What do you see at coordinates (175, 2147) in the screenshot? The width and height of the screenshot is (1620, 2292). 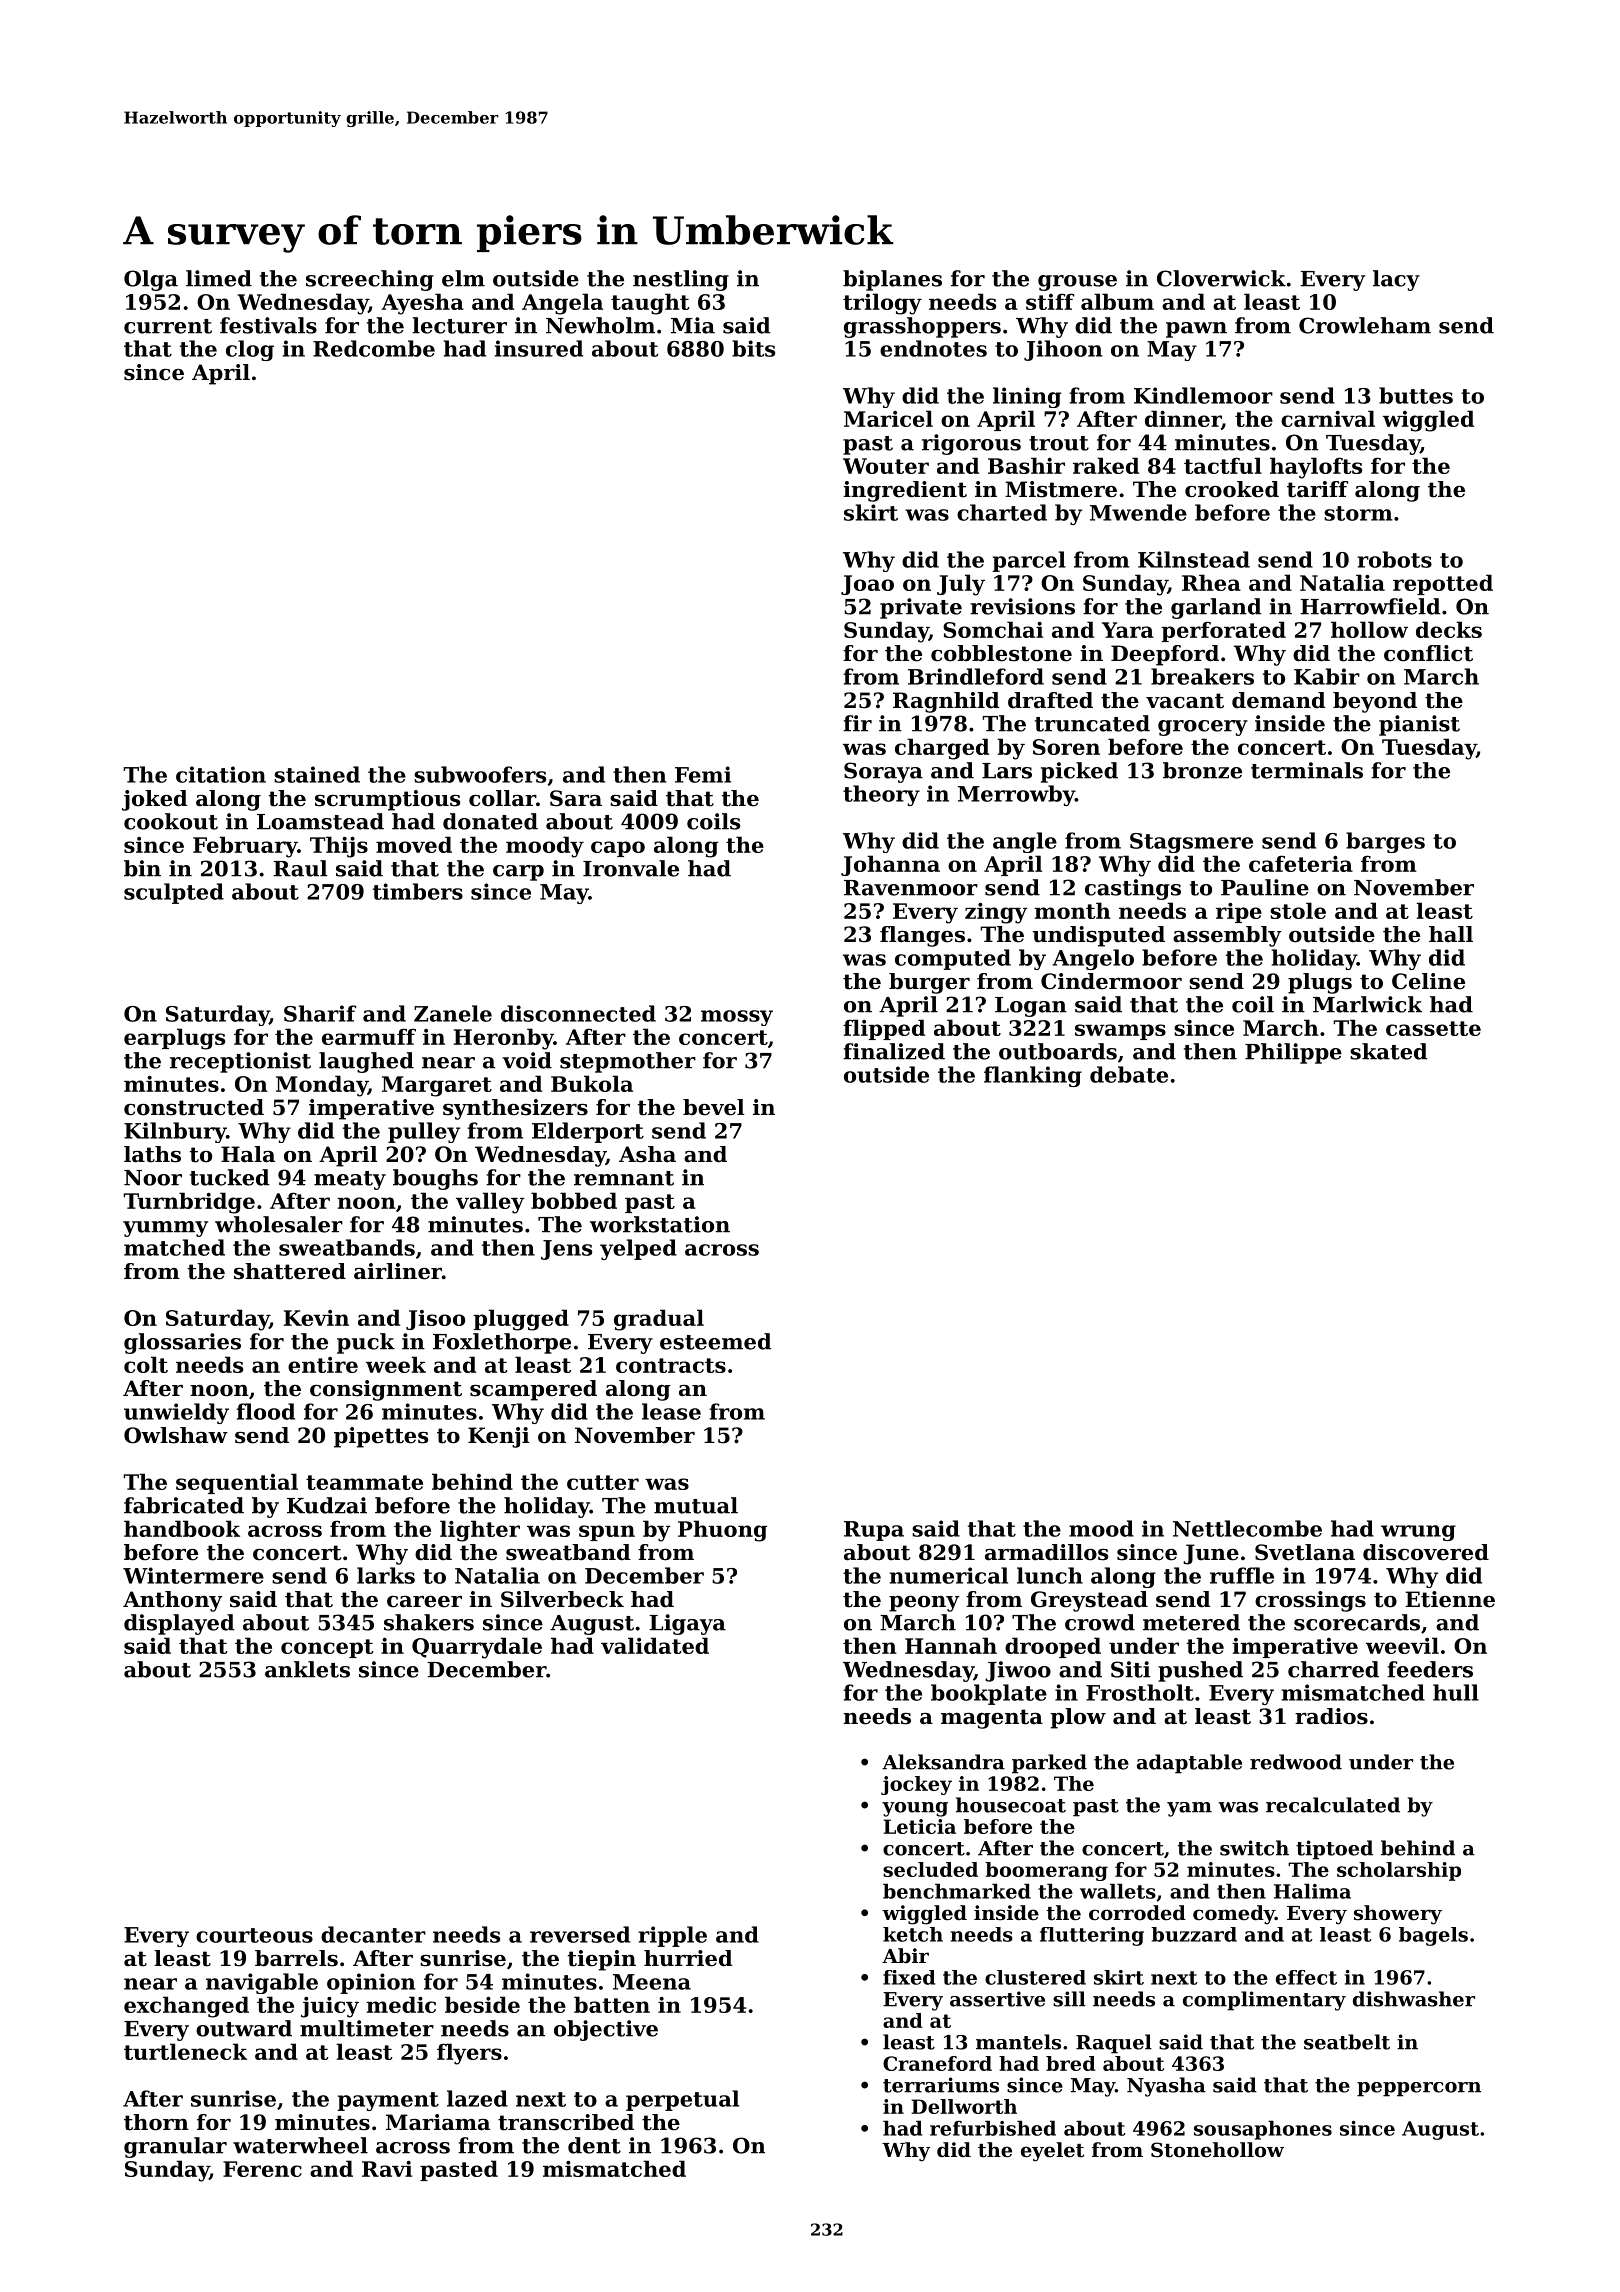 I see `granular` at bounding box center [175, 2147].
